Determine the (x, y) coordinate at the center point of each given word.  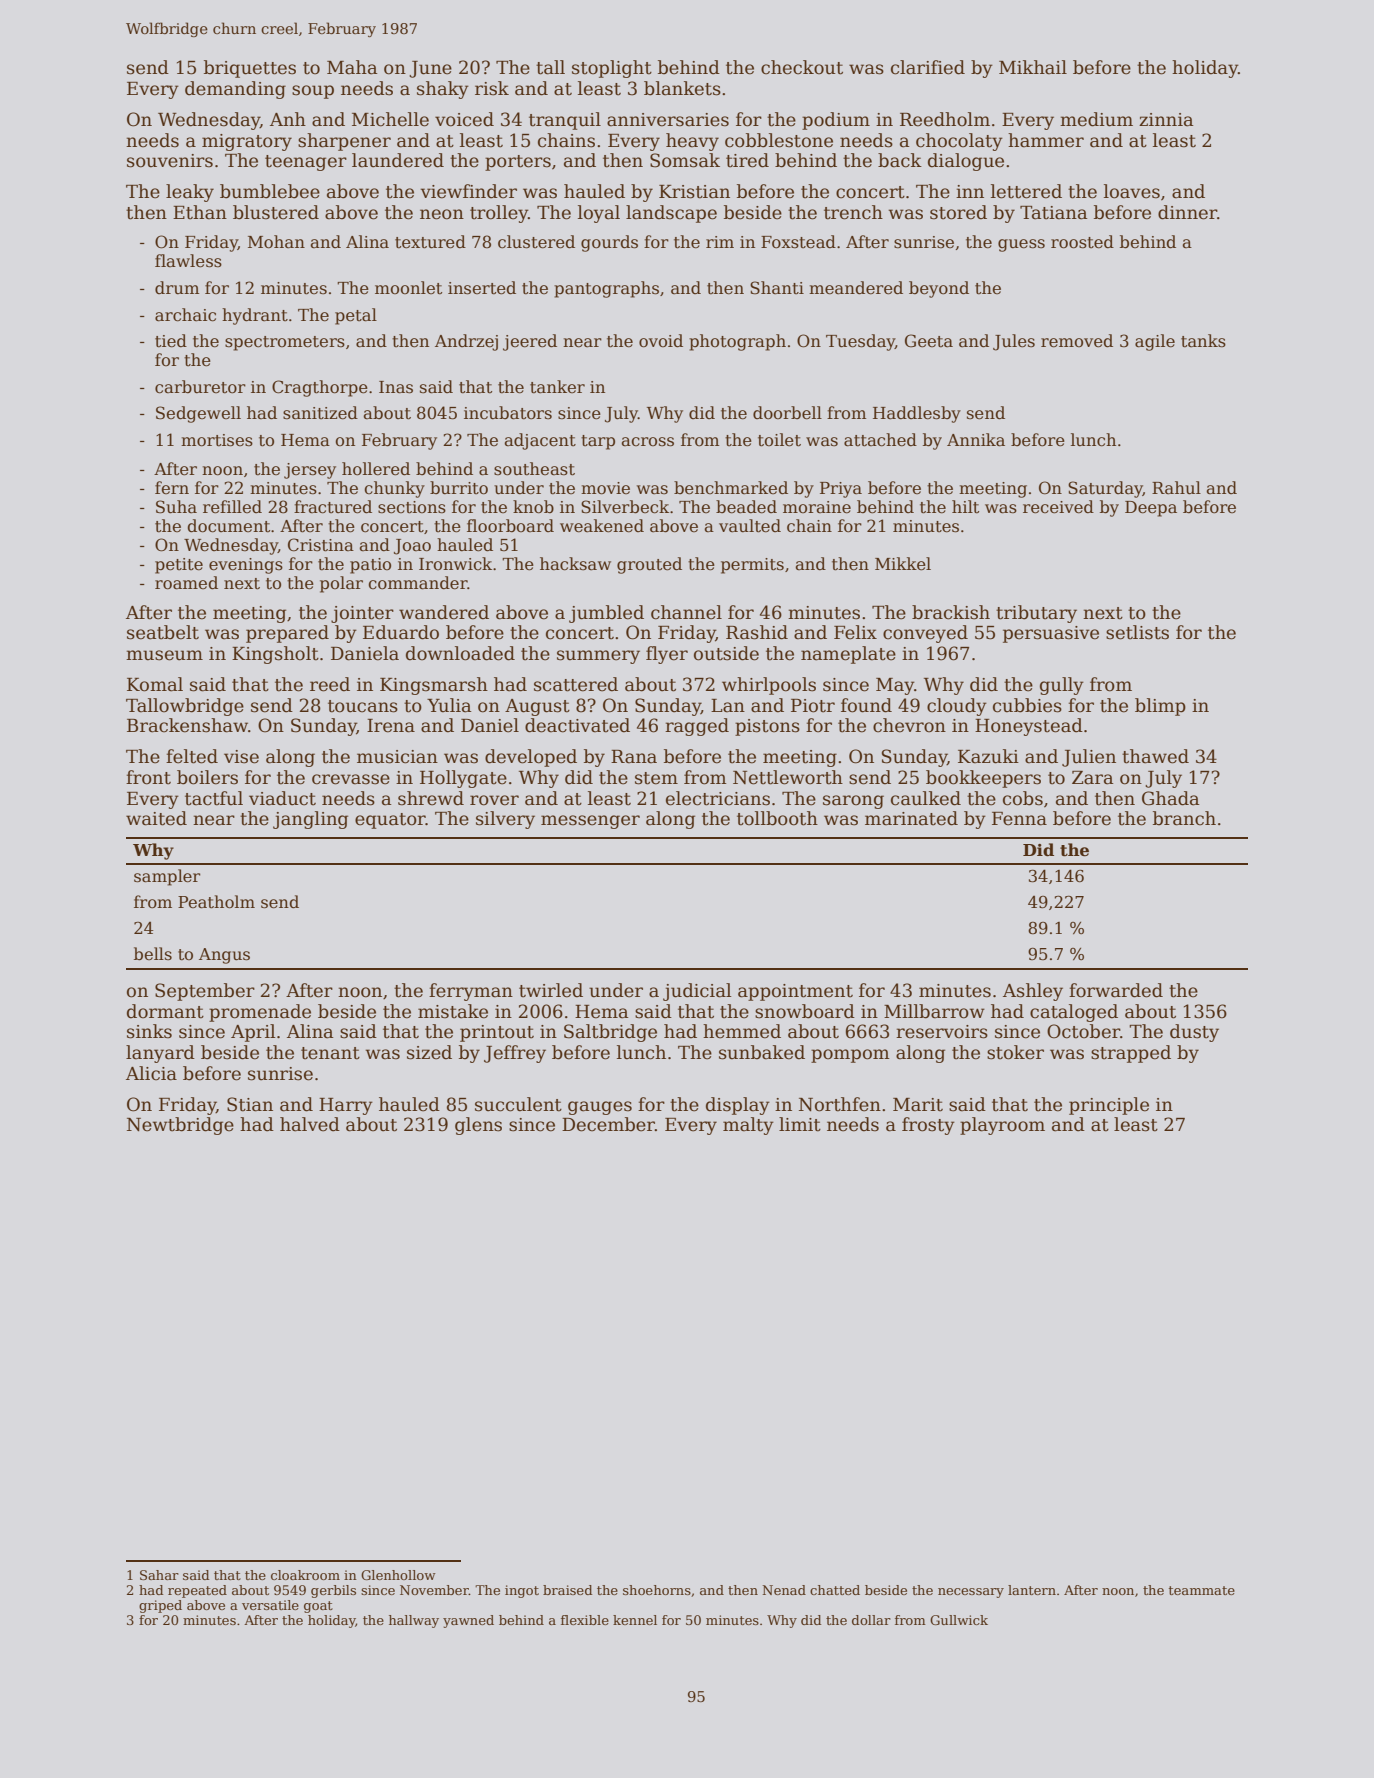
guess (1021, 245)
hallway (414, 1621)
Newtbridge (180, 1126)
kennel (635, 1620)
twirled (551, 990)
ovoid (661, 341)
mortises (217, 440)
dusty (1194, 1033)
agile (1155, 342)
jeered (530, 342)
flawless (188, 261)
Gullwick (959, 1620)
